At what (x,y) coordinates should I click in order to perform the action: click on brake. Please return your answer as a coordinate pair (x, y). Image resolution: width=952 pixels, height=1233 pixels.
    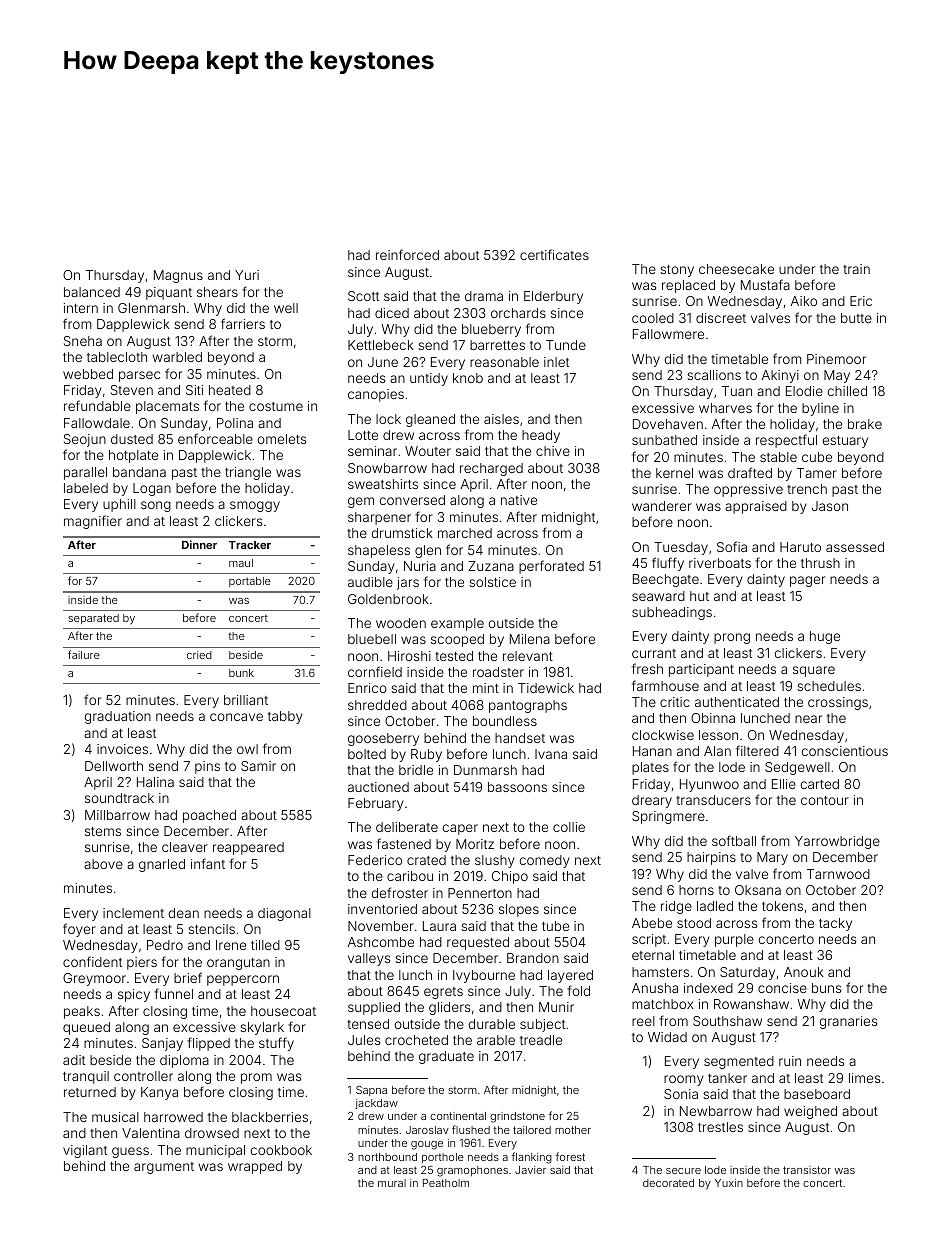
    Looking at the image, I should click on (865, 424).
